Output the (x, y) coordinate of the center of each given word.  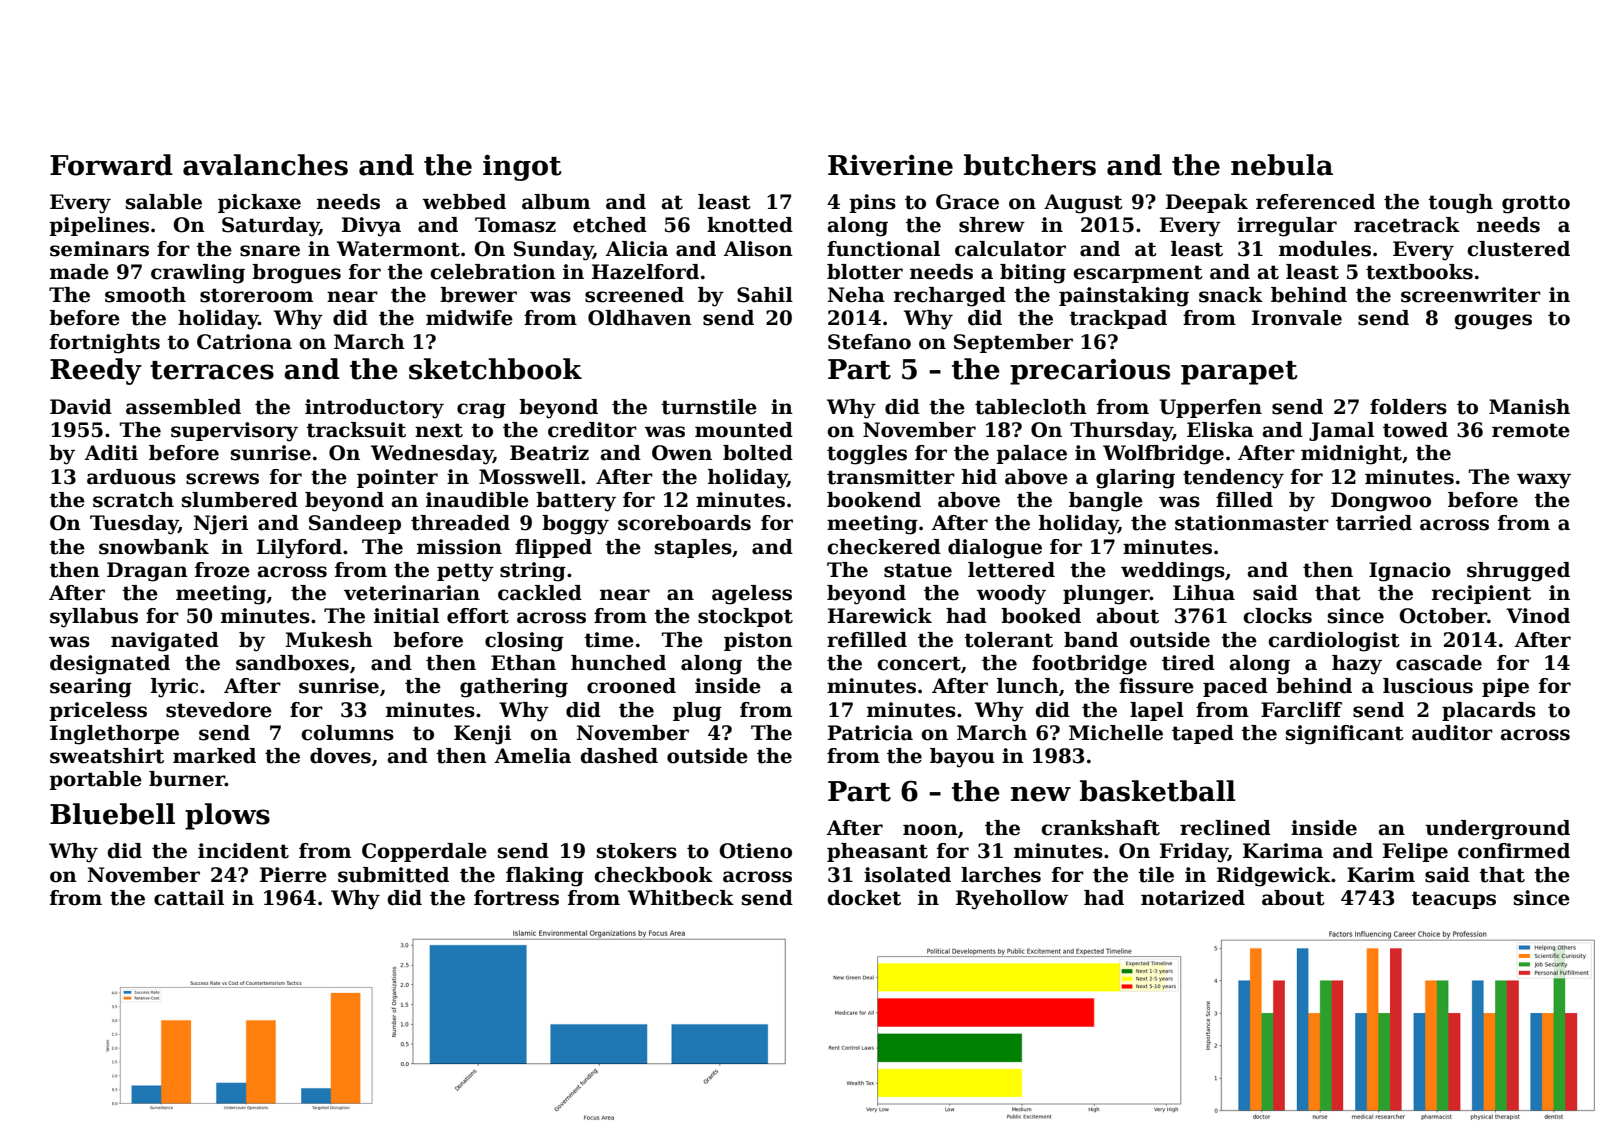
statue (918, 570)
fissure (1156, 686)
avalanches (265, 165)
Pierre (293, 875)
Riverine (890, 165)
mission (459, 547)
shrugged (1518, 572)
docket (864, 898)
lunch (1028, 686)
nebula (1282, 165)
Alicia (636, 249)
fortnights (105, 344)
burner (187, 779)
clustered (1518, 249)
